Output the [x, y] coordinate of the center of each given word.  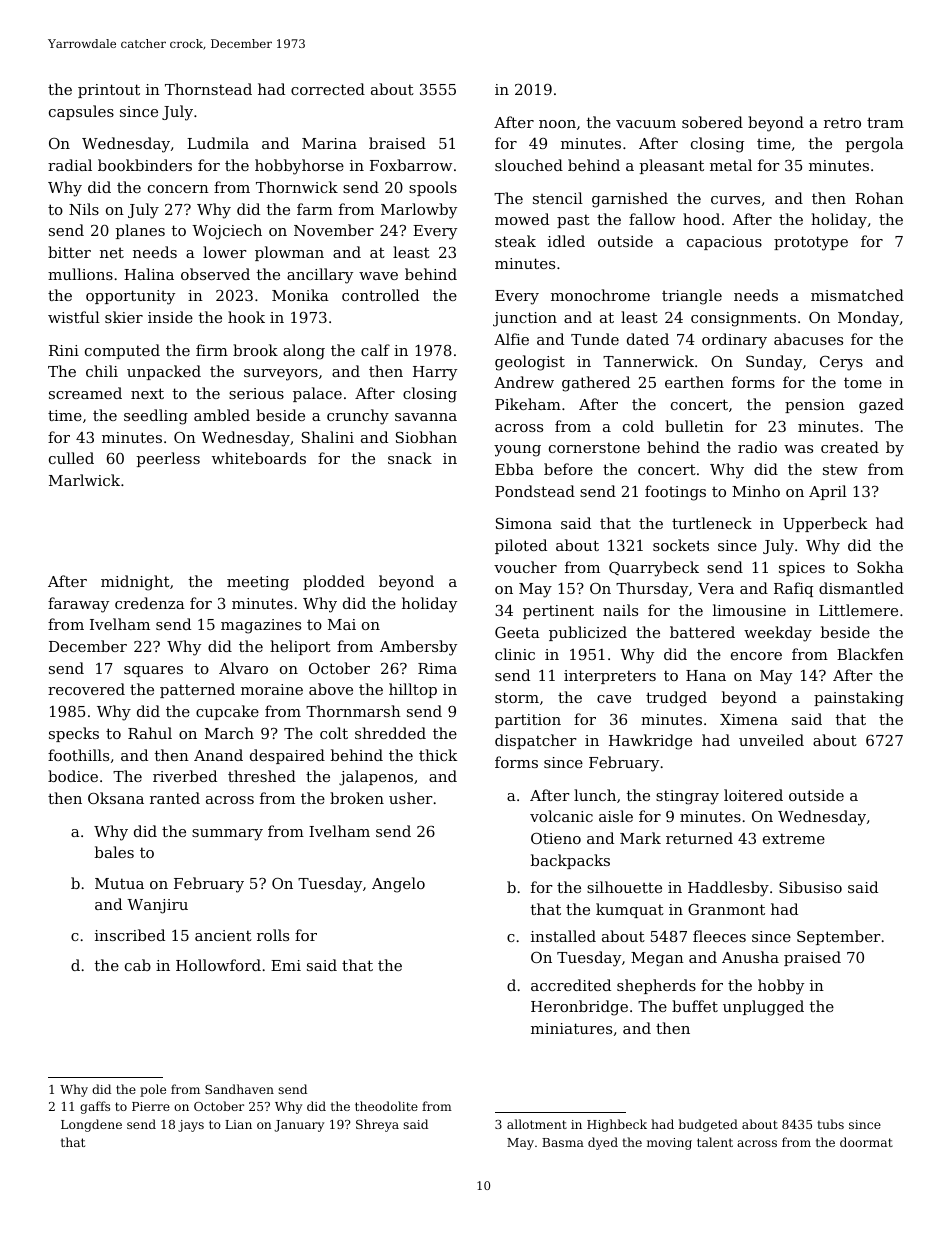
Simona [524, 523]
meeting [258, 583]
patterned [197, 690]
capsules [81, 112]
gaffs [95, 1107]
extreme [794, 838]
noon [557, 124]
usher [411, 798]
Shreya [377, 1125]
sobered [712, 122]
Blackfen [870, 654]
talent [715, 1142]
